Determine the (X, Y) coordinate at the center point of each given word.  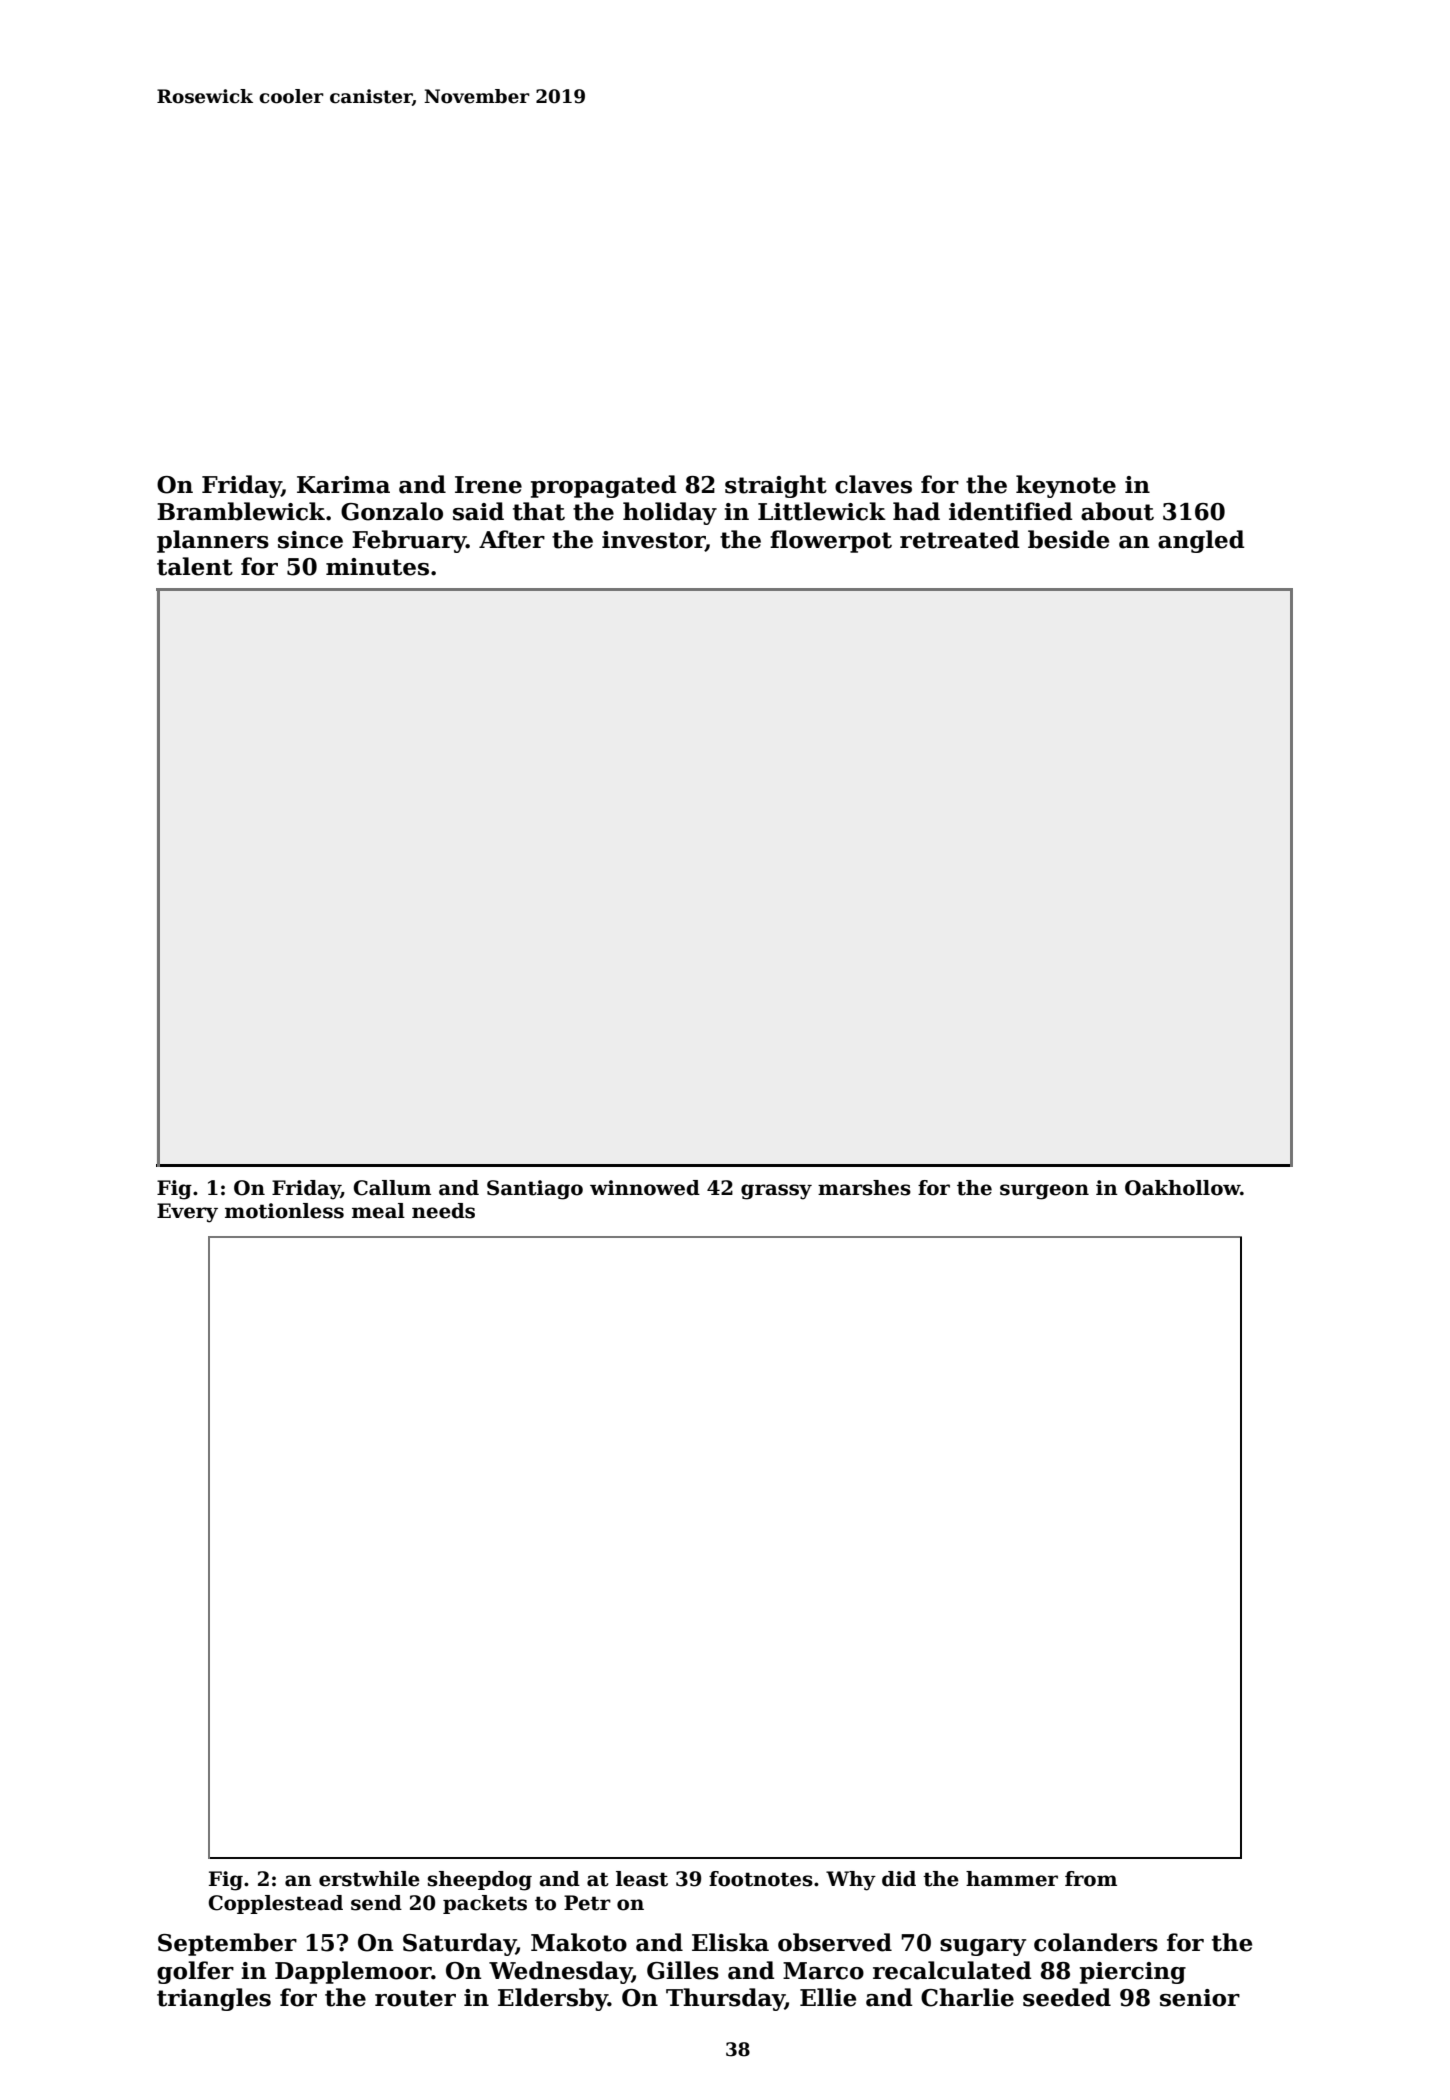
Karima (343, 485)
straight (776, 486)
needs (443, 1211)
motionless (284, 1211)
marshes (864, 1188)
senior (1200, 1998)
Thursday (725, 1999)
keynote (1066, 486)
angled (1201, 541)
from (1091, 1879)
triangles (214, 1999)
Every (187, 1213)
